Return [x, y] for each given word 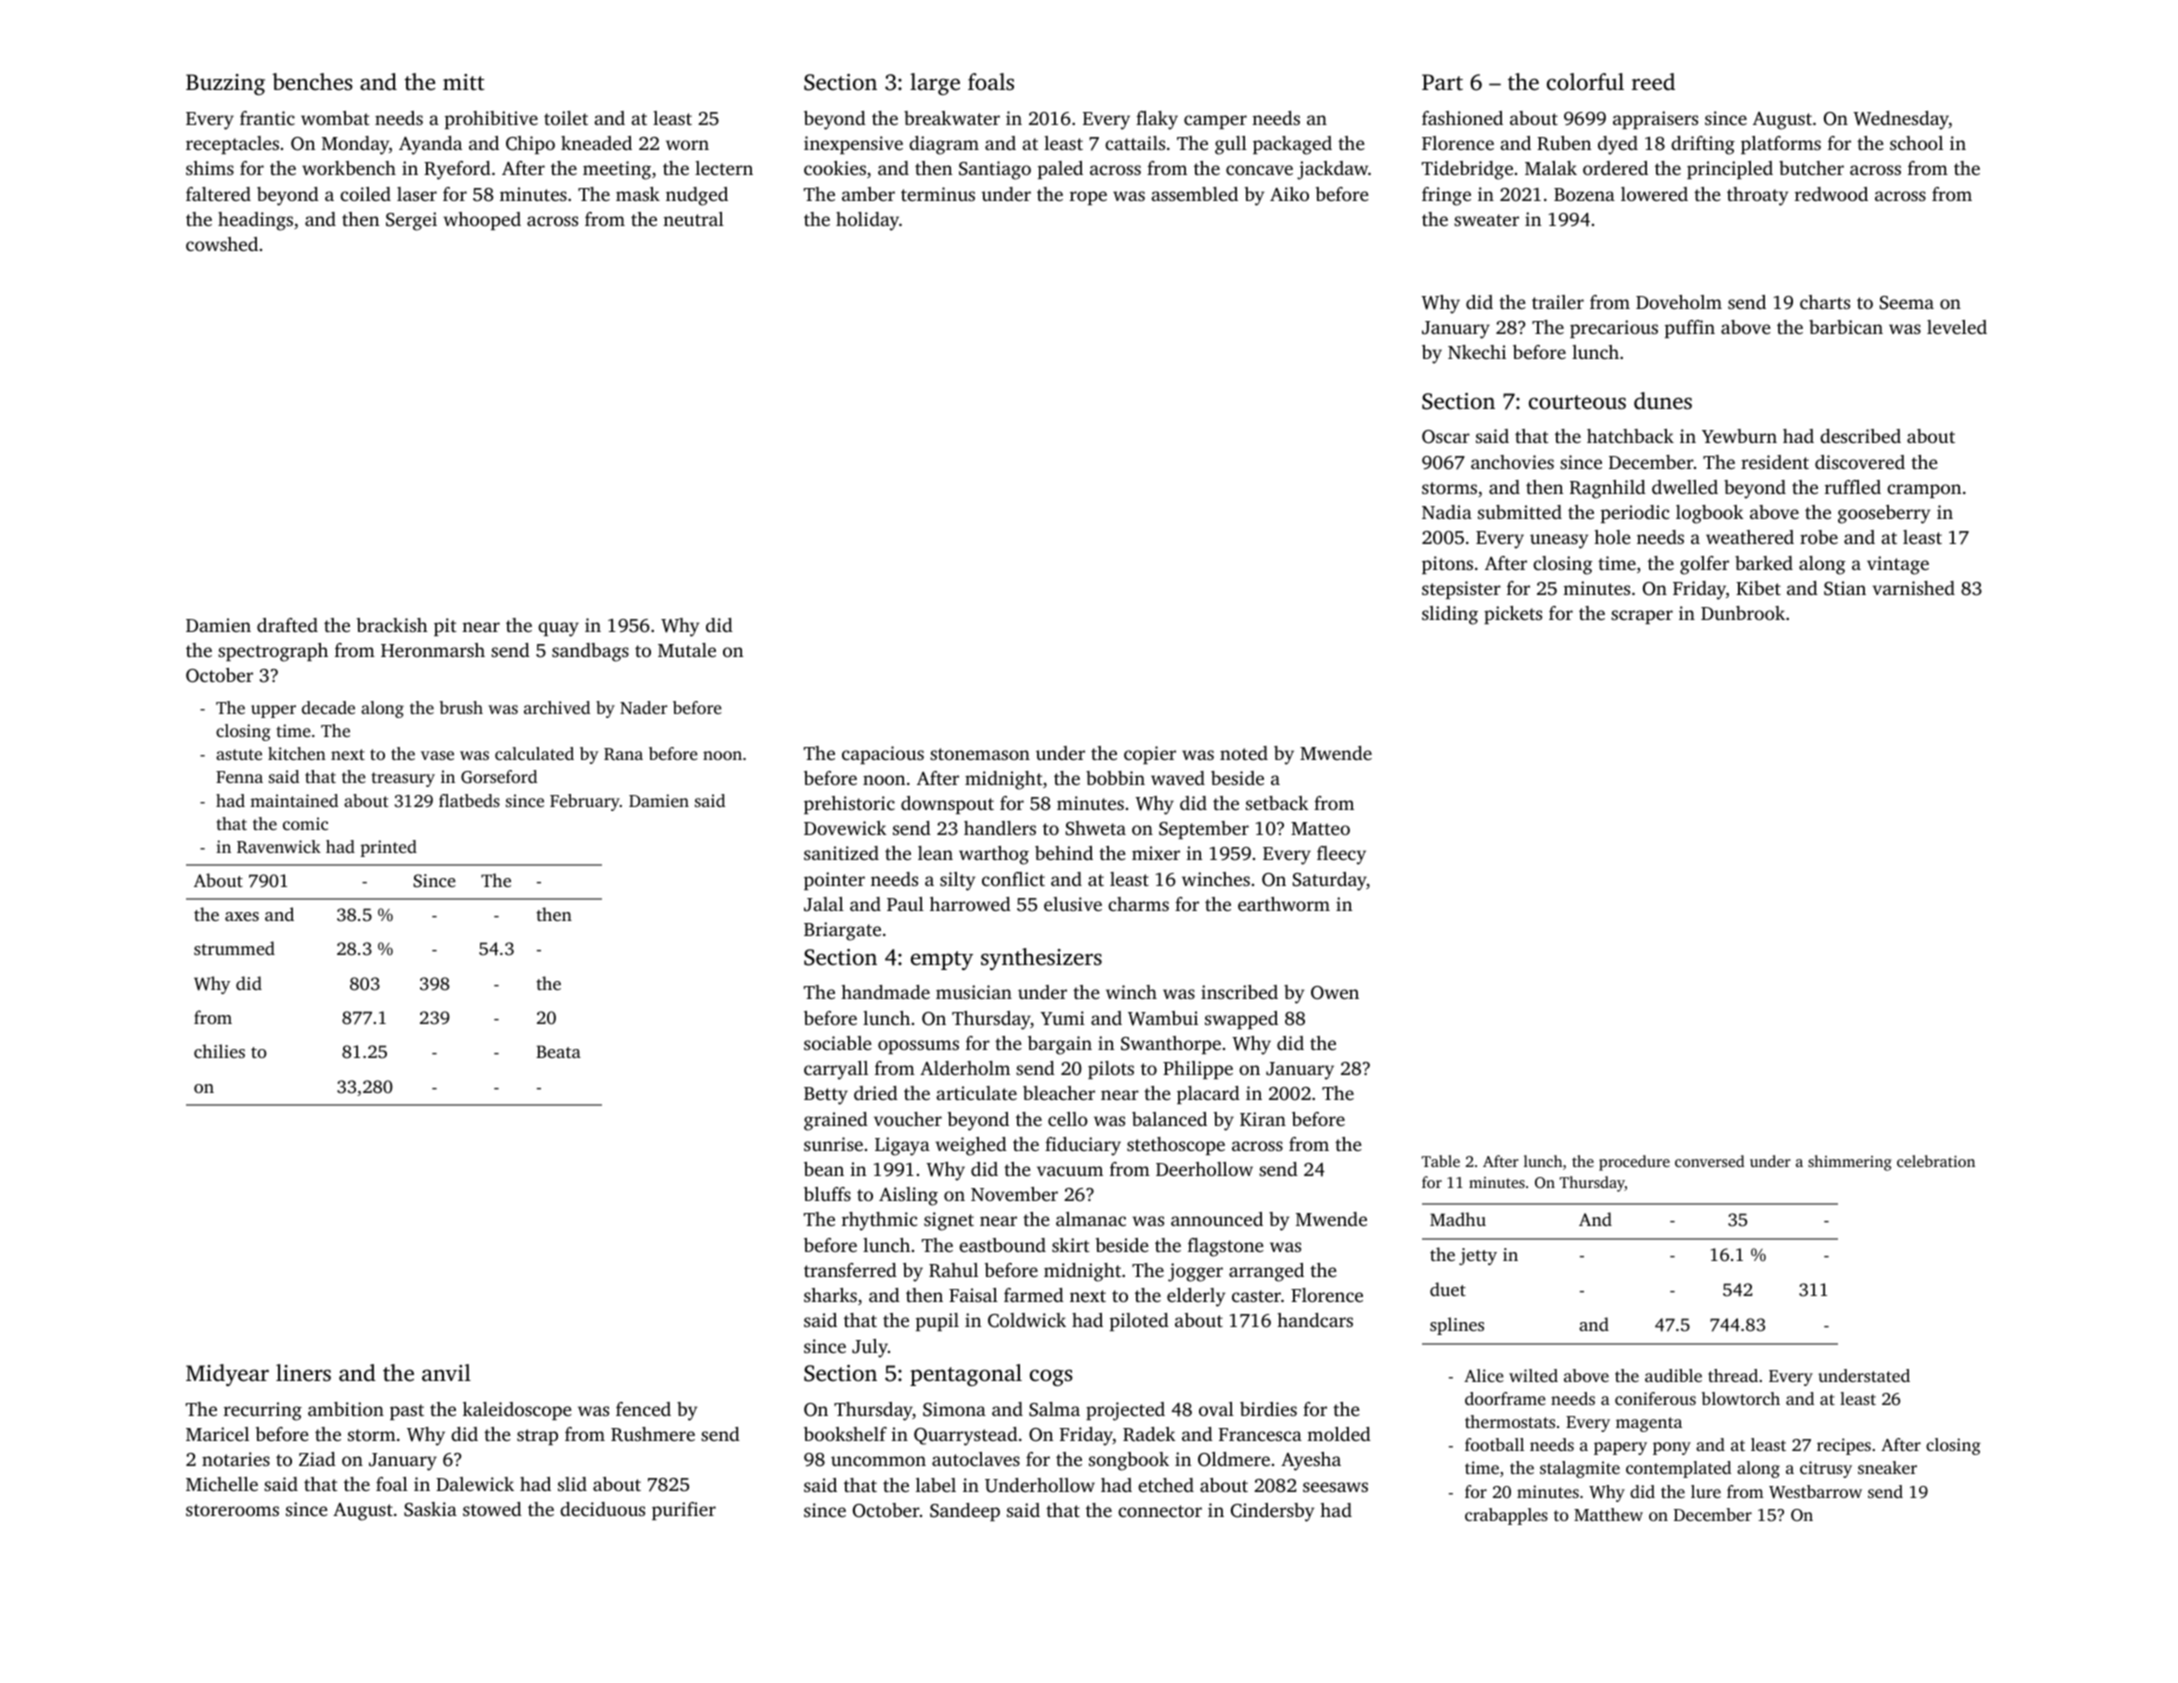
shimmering [1849, 1163]
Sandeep [965, 1512]
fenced [643, 1409]
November [1014, 1194]
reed [1653, 82]
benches [312, 81]
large [935, 84]
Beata [558, 1051]
